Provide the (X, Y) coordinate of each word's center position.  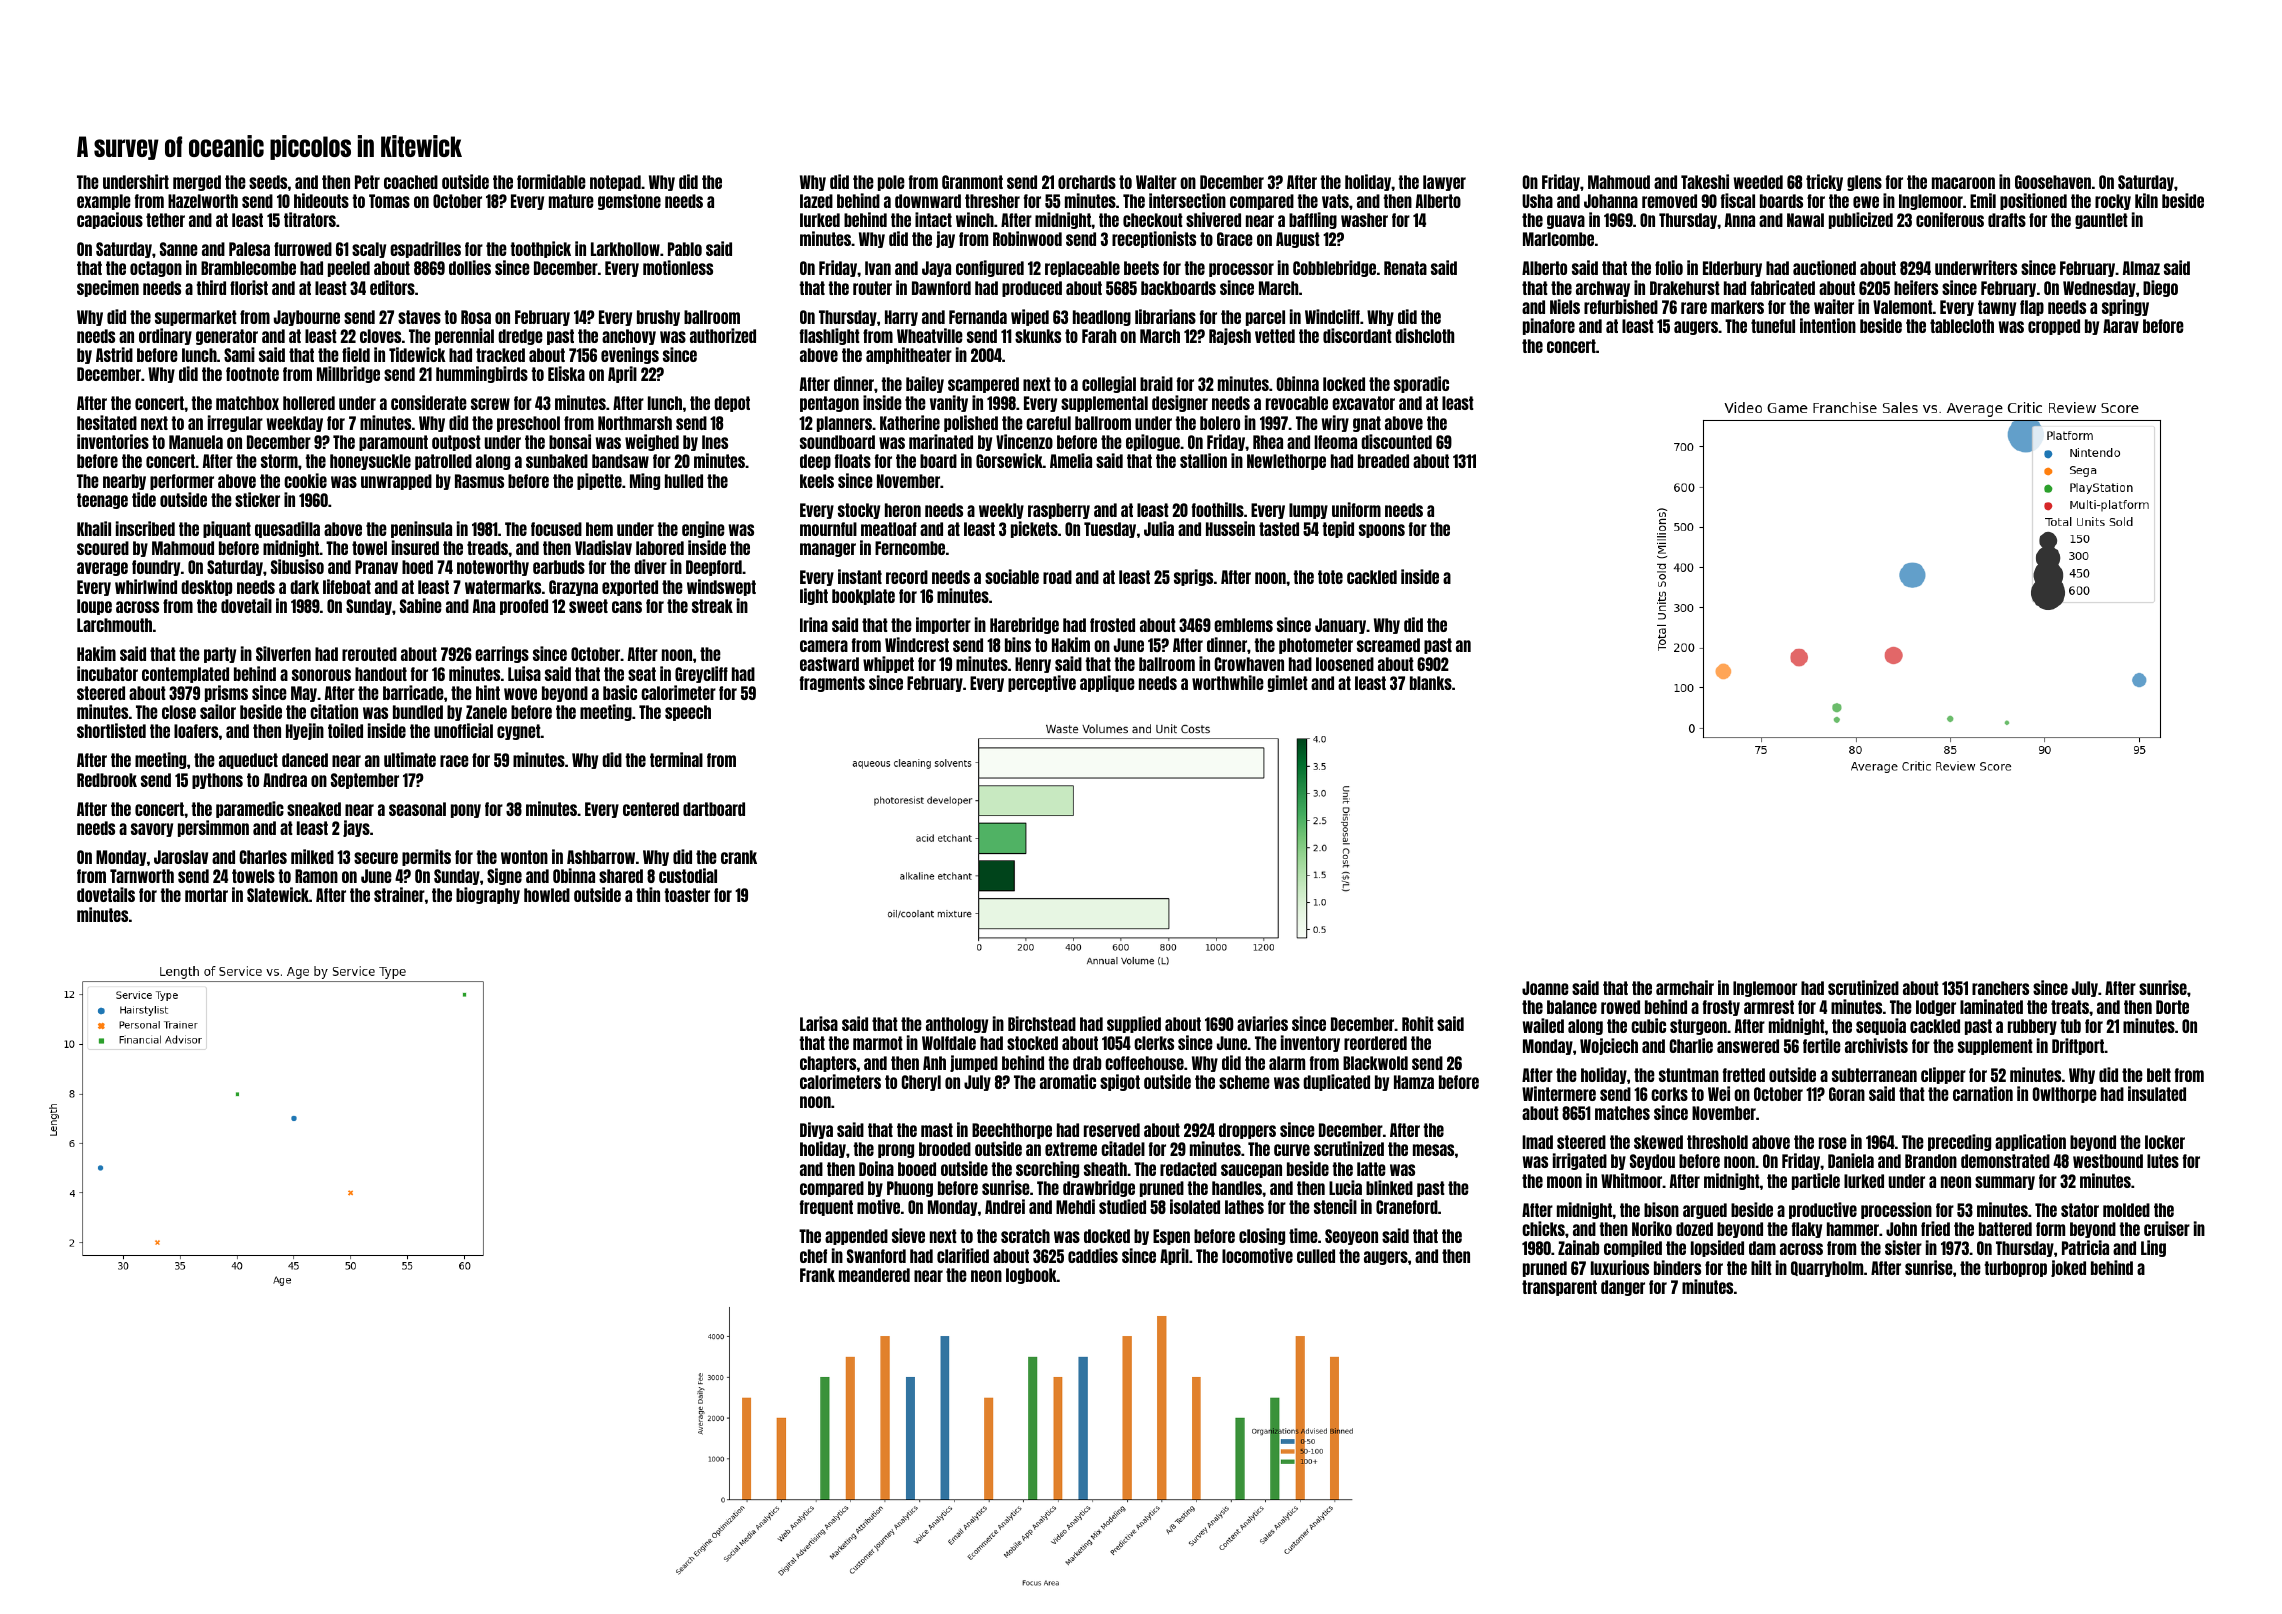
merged (197, 183)
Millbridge (348, 374)
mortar (206, 895)
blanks (1431, 683)
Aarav (2121, 326)
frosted (1112, 625)
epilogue (1153, 442)
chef (813, 1256)
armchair (1685, 987)
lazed (816, 201)
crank (739, 857)
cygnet (519, 732)
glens (1864, 183)
